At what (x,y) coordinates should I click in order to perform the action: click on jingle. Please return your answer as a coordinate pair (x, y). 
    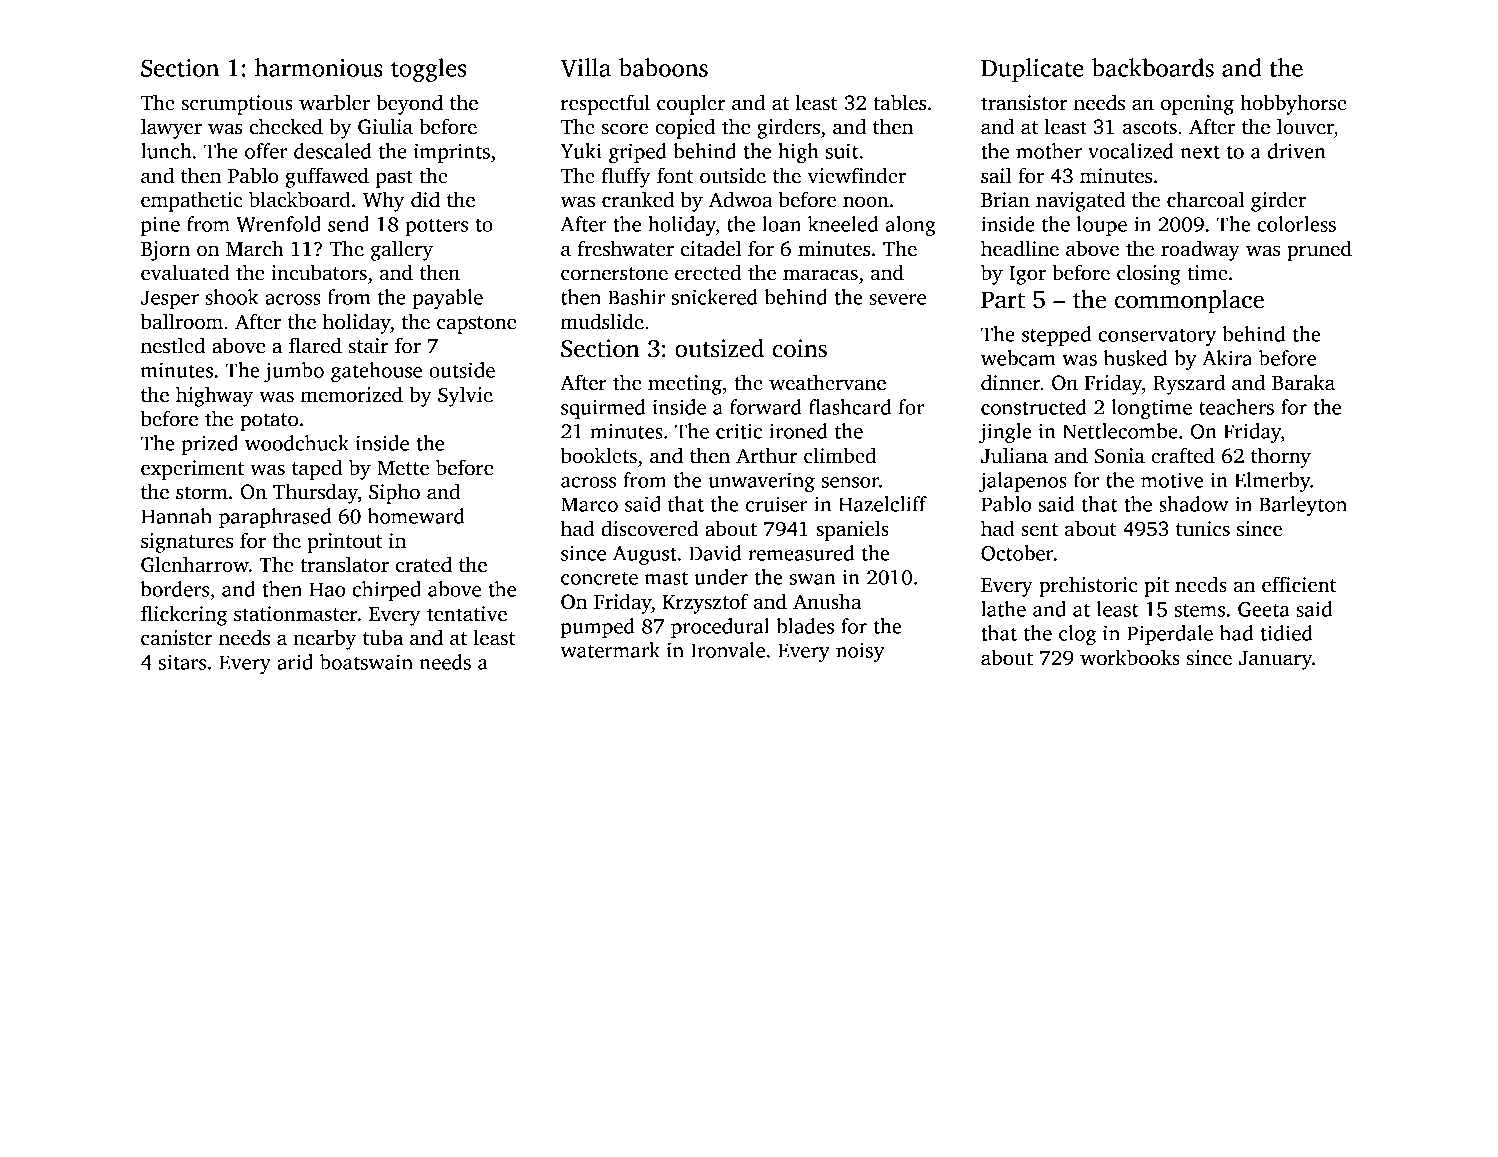
    Looking at the image, I should click on (1005, 433).
